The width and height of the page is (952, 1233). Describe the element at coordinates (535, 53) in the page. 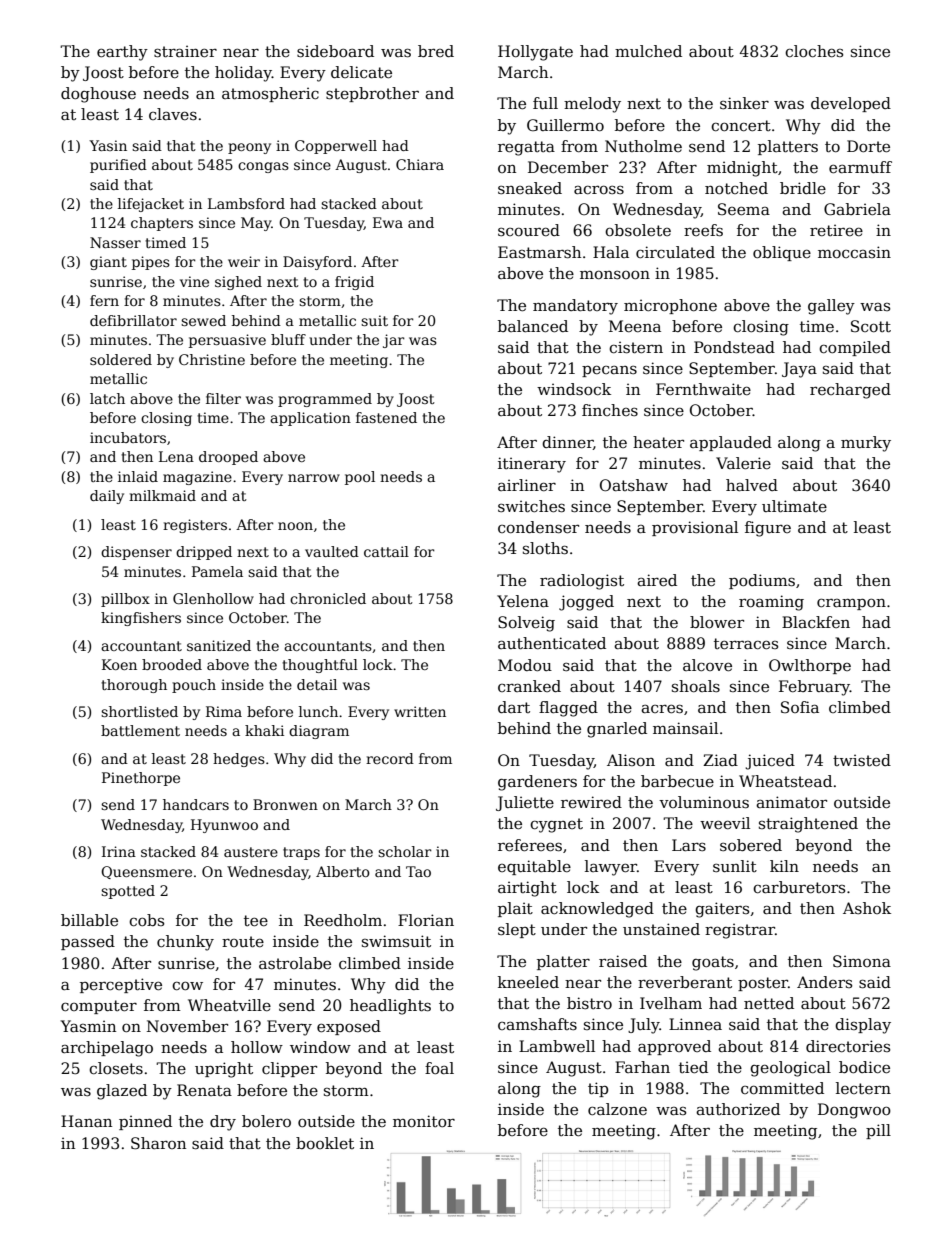

I see `Hollygate` at that location.
